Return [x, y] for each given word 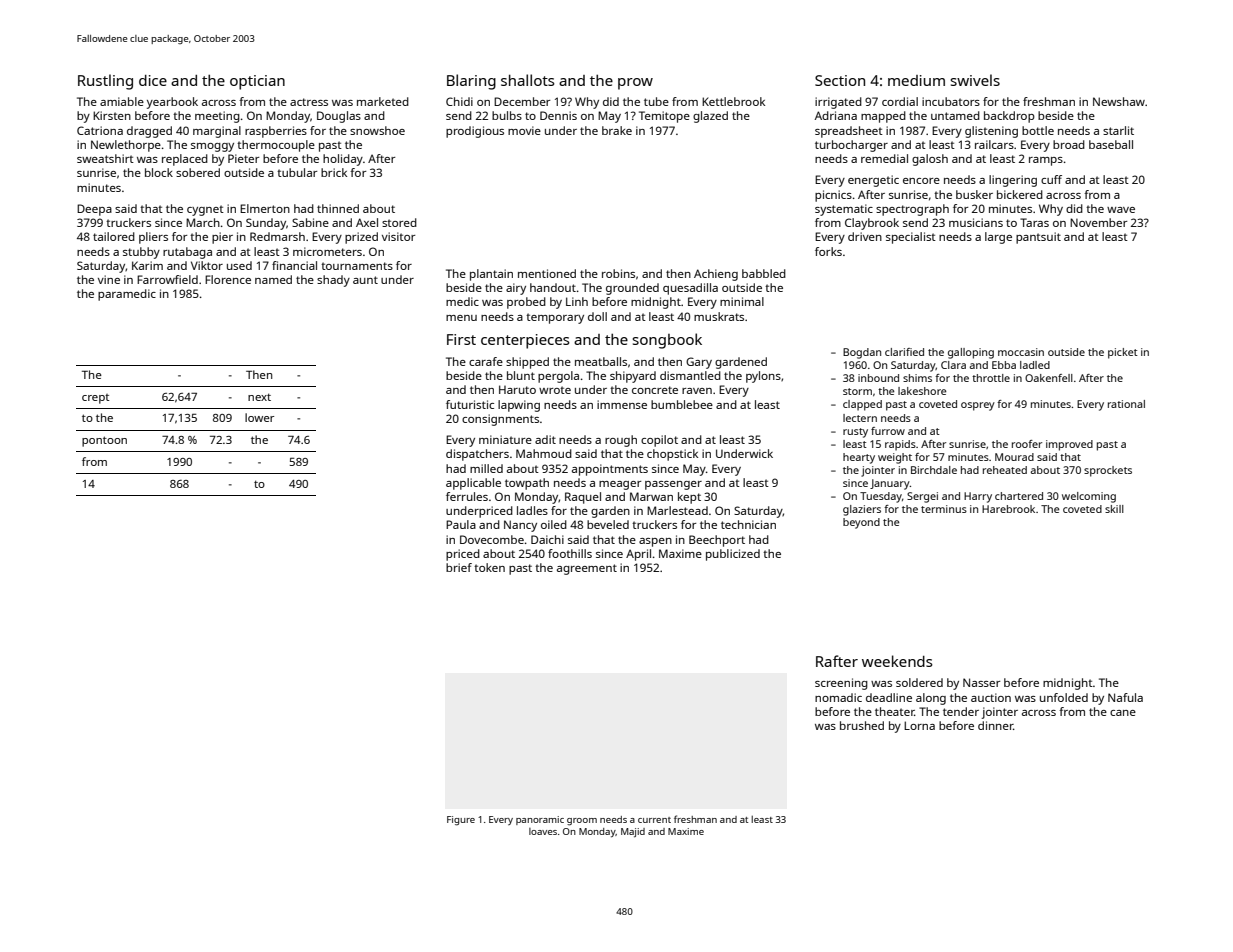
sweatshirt [105, 158]
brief [459, 567]
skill [1114, 509]
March [203, 222]
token [489, 567]
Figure [461, 821]
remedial [884, 158]
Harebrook [1008, 509]
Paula [461, 524]
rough [621, 441]
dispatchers [477, 455]
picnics [833, 196]
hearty [859, 458]
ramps [1046, 161]
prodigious [475, 132]
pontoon [104, 441]
